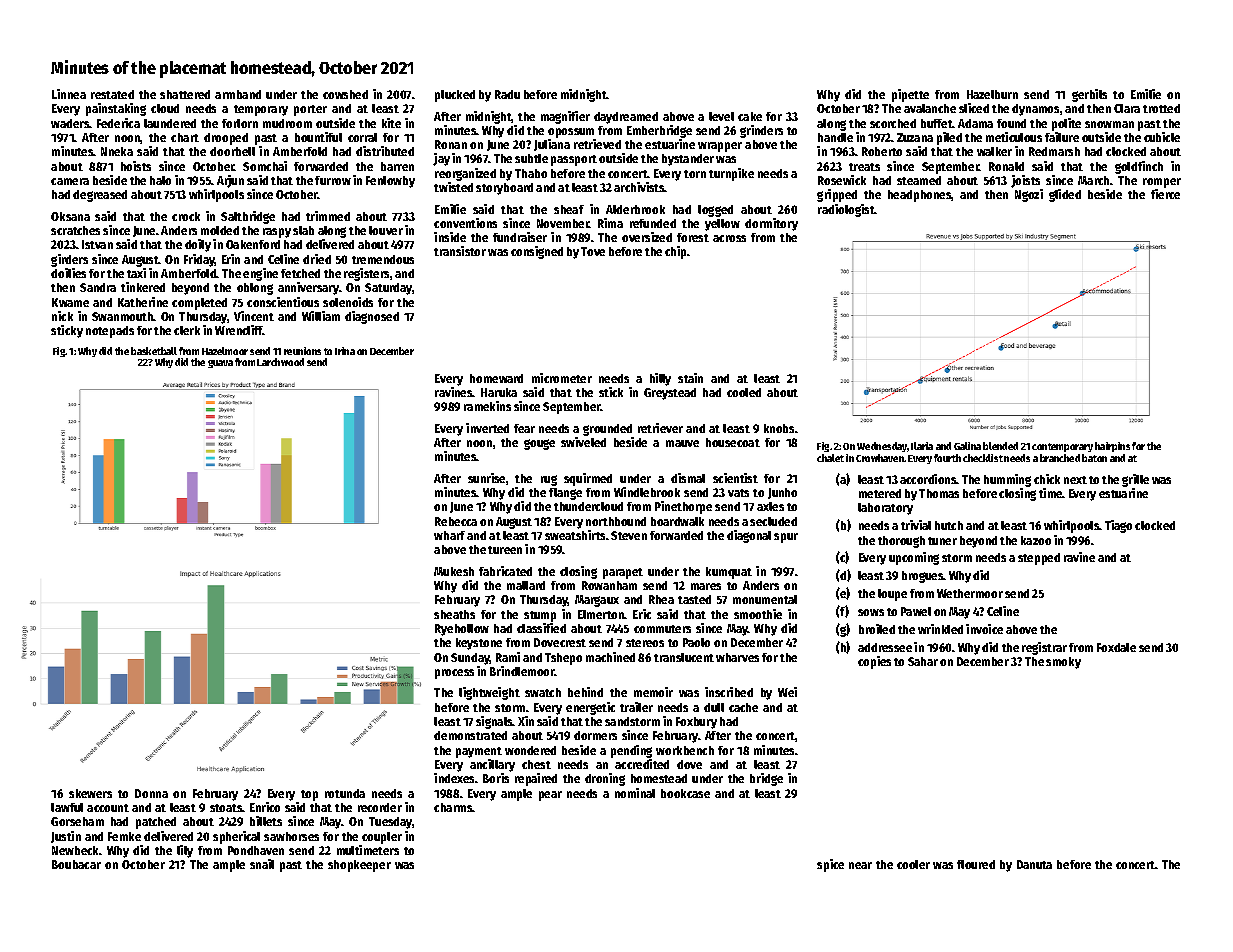  Describe the element at coordinates (124, 836) in the screenshot. I see `Femke` at that location.
